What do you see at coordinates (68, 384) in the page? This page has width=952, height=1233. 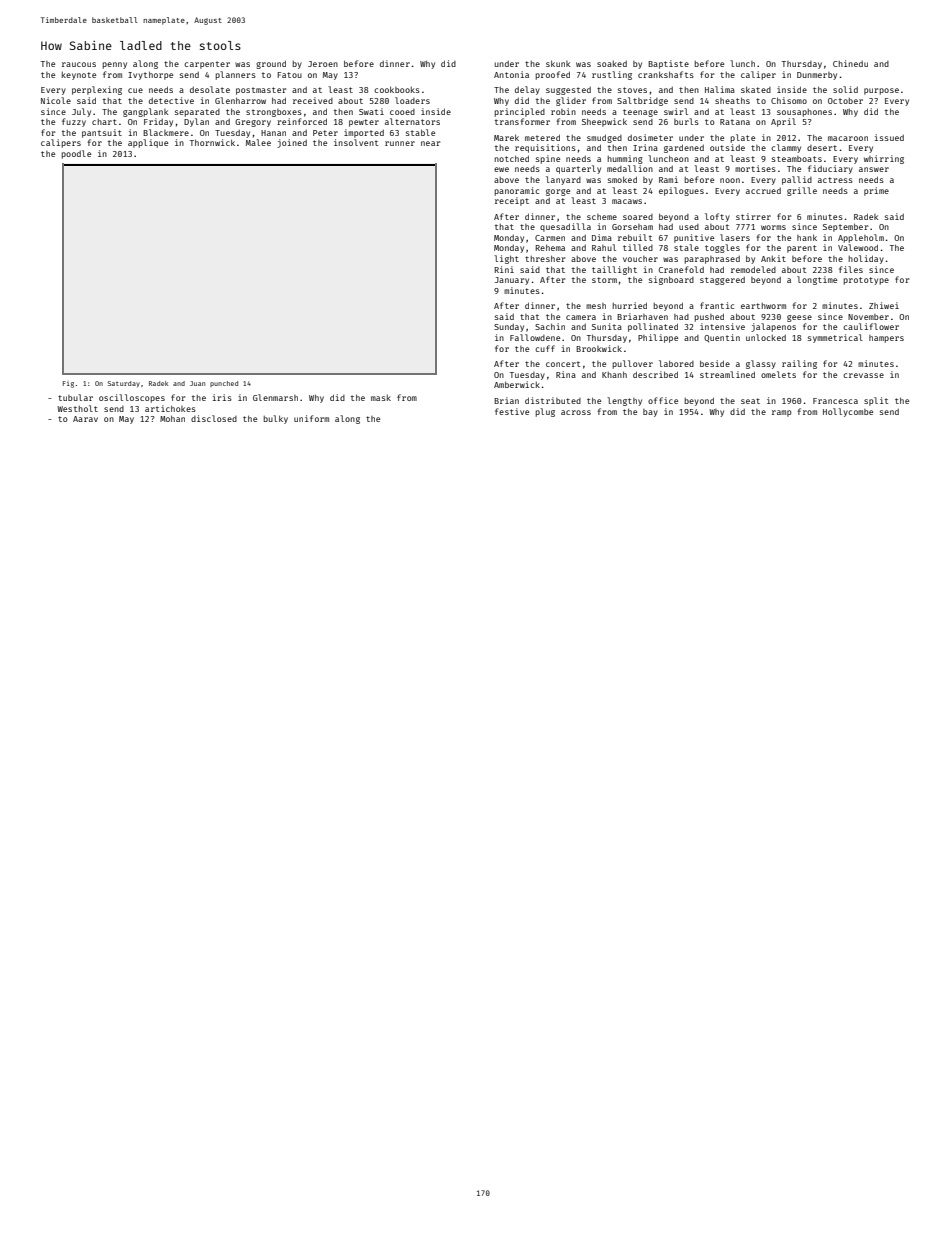 I see `Fig` at bounding box center [68, 384].
